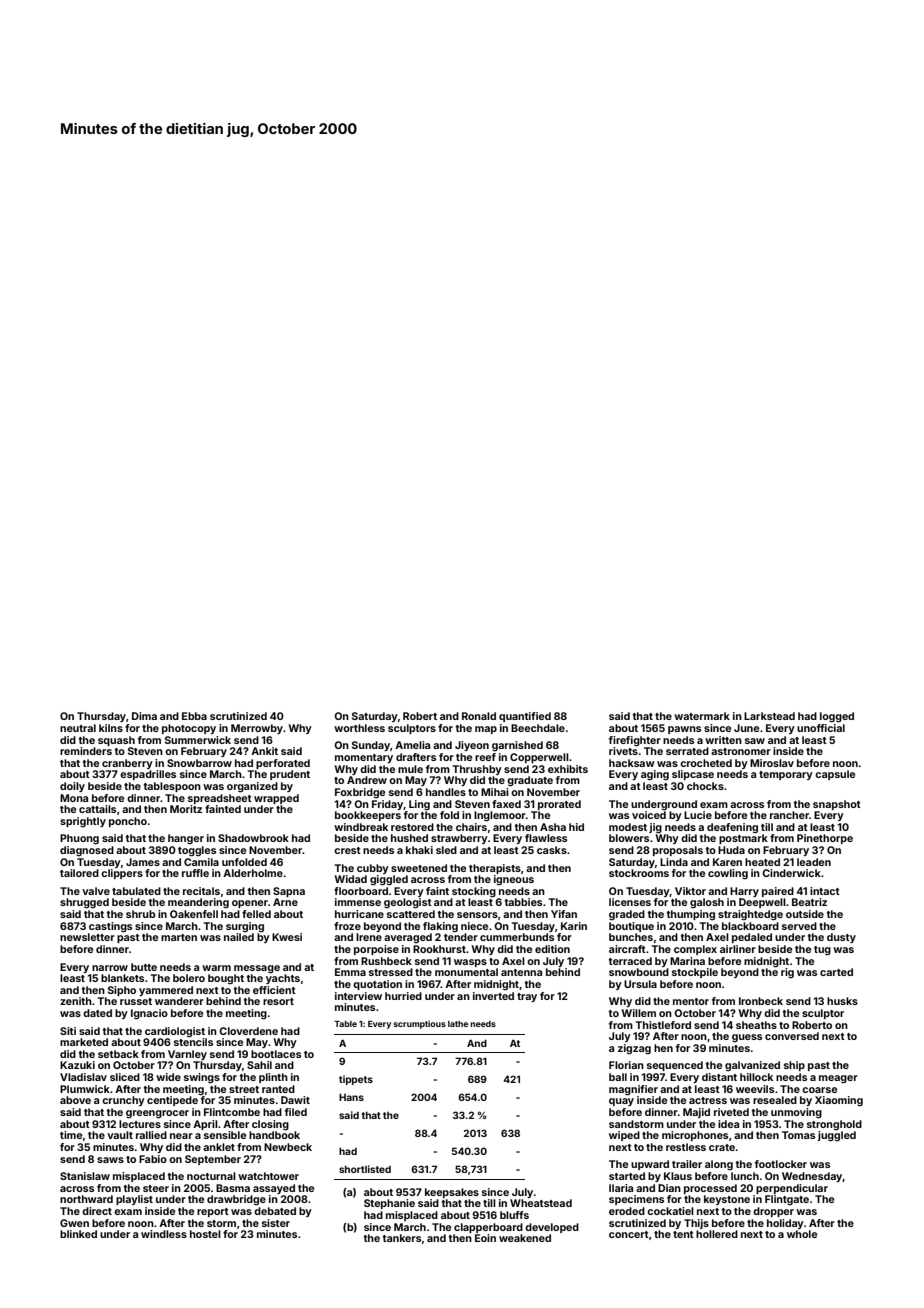 The image size is (924, 1308). What do you see at coordinates (461, 937) in the document?
I see `tender` at bounding box center [461, 937].
